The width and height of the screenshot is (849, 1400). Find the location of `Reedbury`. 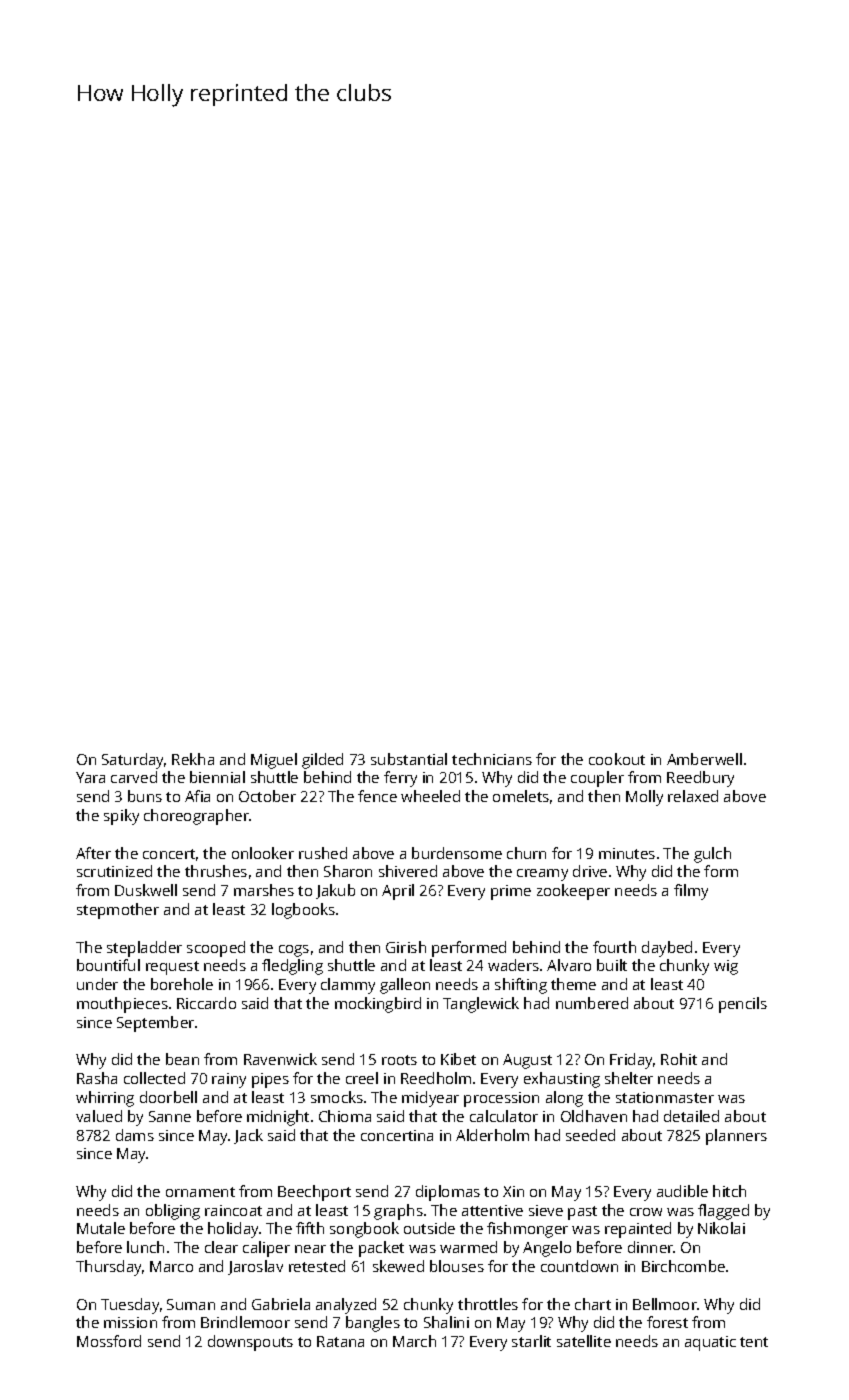

Reedbury is located at coordinates (700, 779).
